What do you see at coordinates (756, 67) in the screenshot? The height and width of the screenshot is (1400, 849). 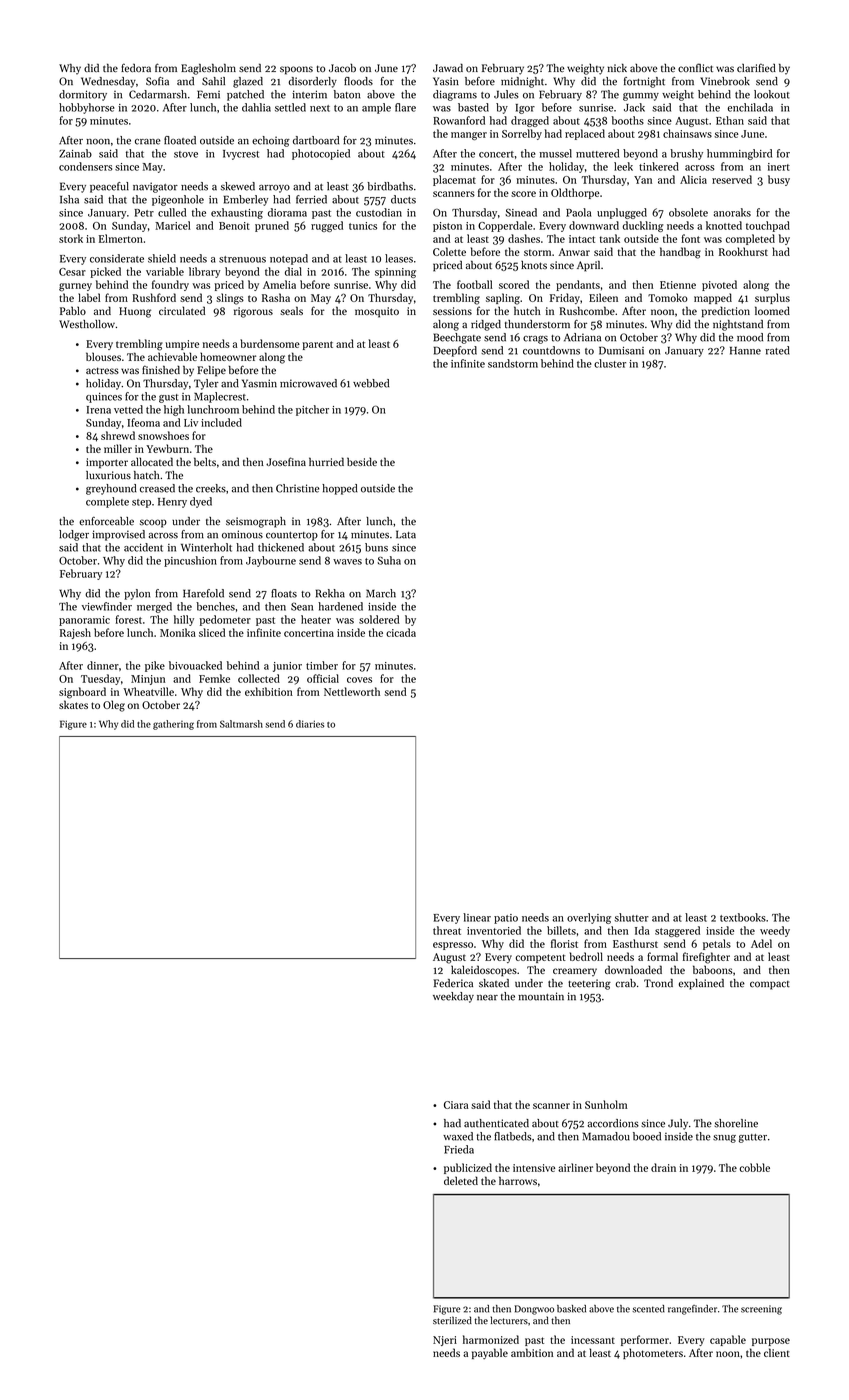 I see `clarified` at bounding box center [756, 67].
